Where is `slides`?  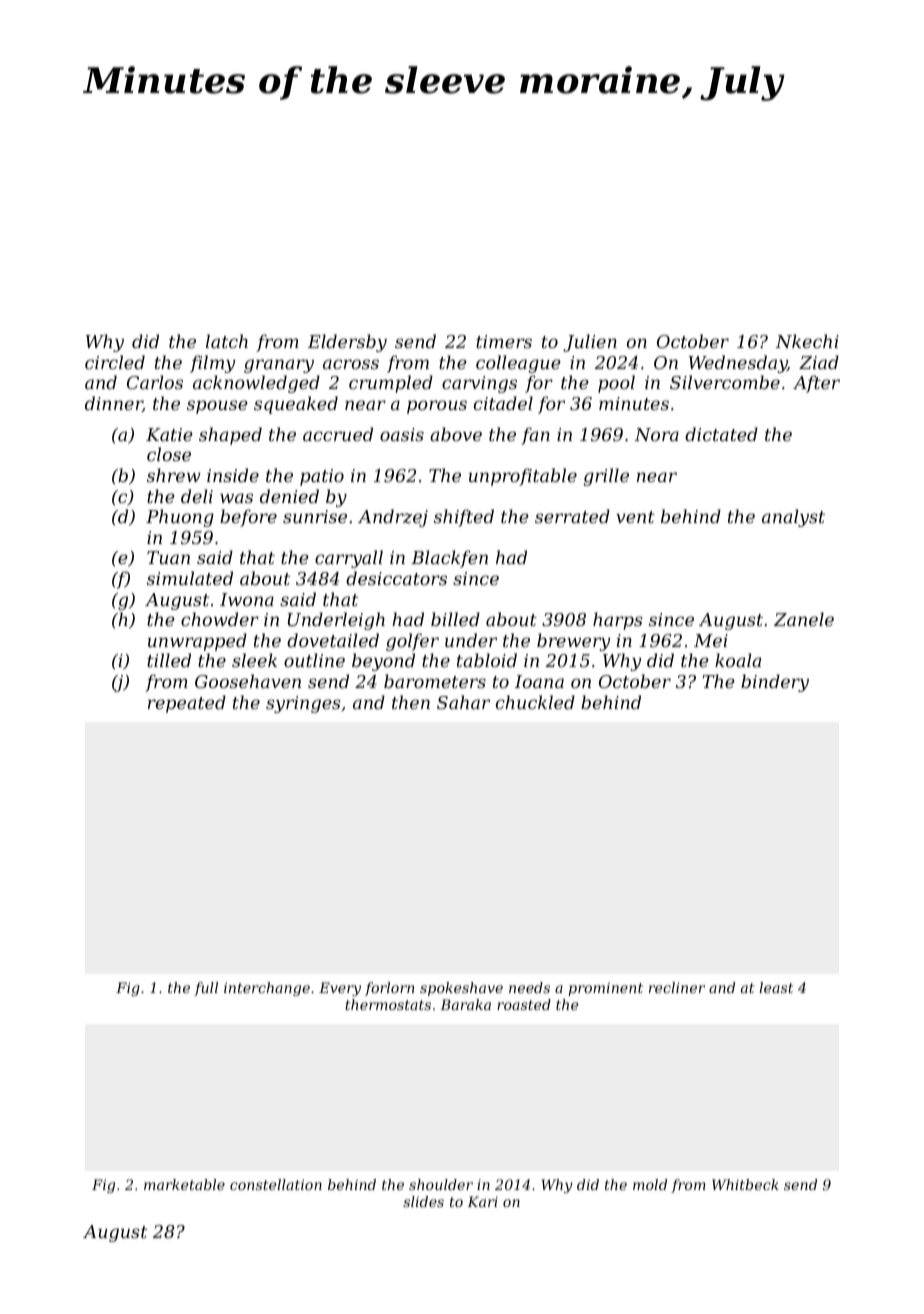 slides is located at coordinates (423, 1201).
